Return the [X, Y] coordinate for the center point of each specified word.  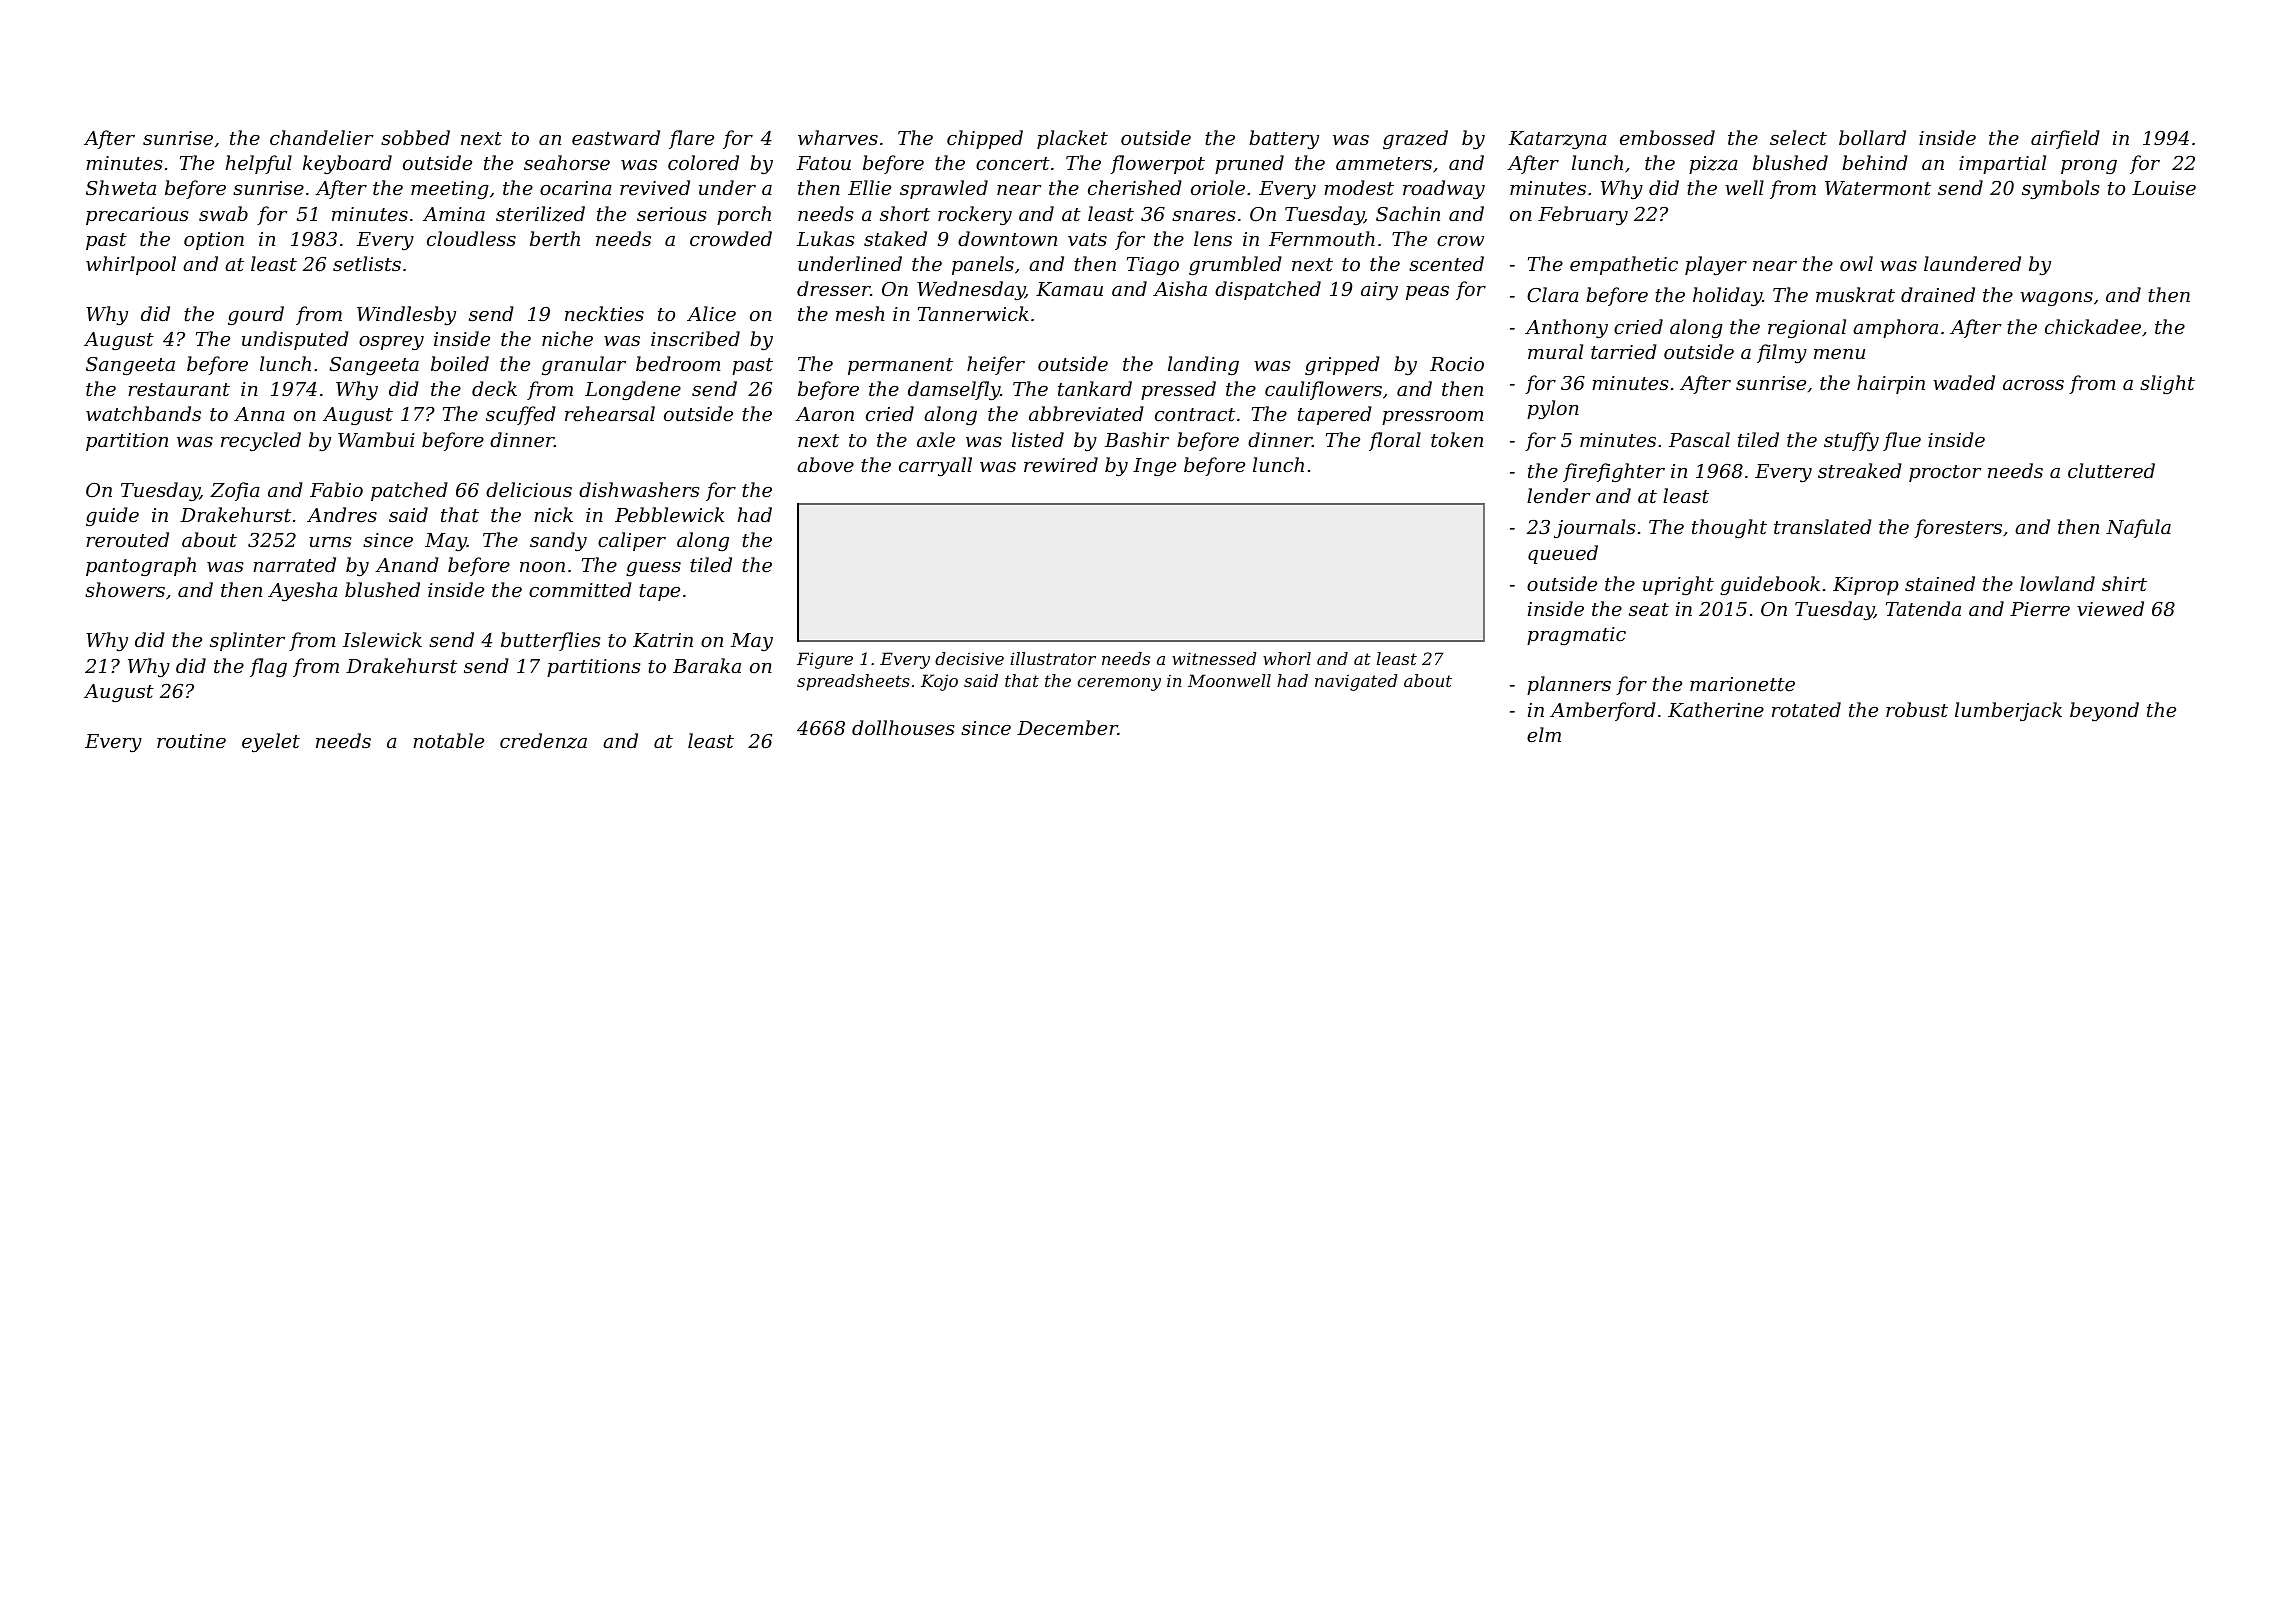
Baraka [707, 665]
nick [553, 514]
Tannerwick [973, 313]
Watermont [1878, 188]
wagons [2056, 299]
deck [494, 388]
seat [1649, 609]
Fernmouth [1322, 238]
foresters [1958, 528]
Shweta [121, 187]
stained [1940, 583]
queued [1563, 554]
